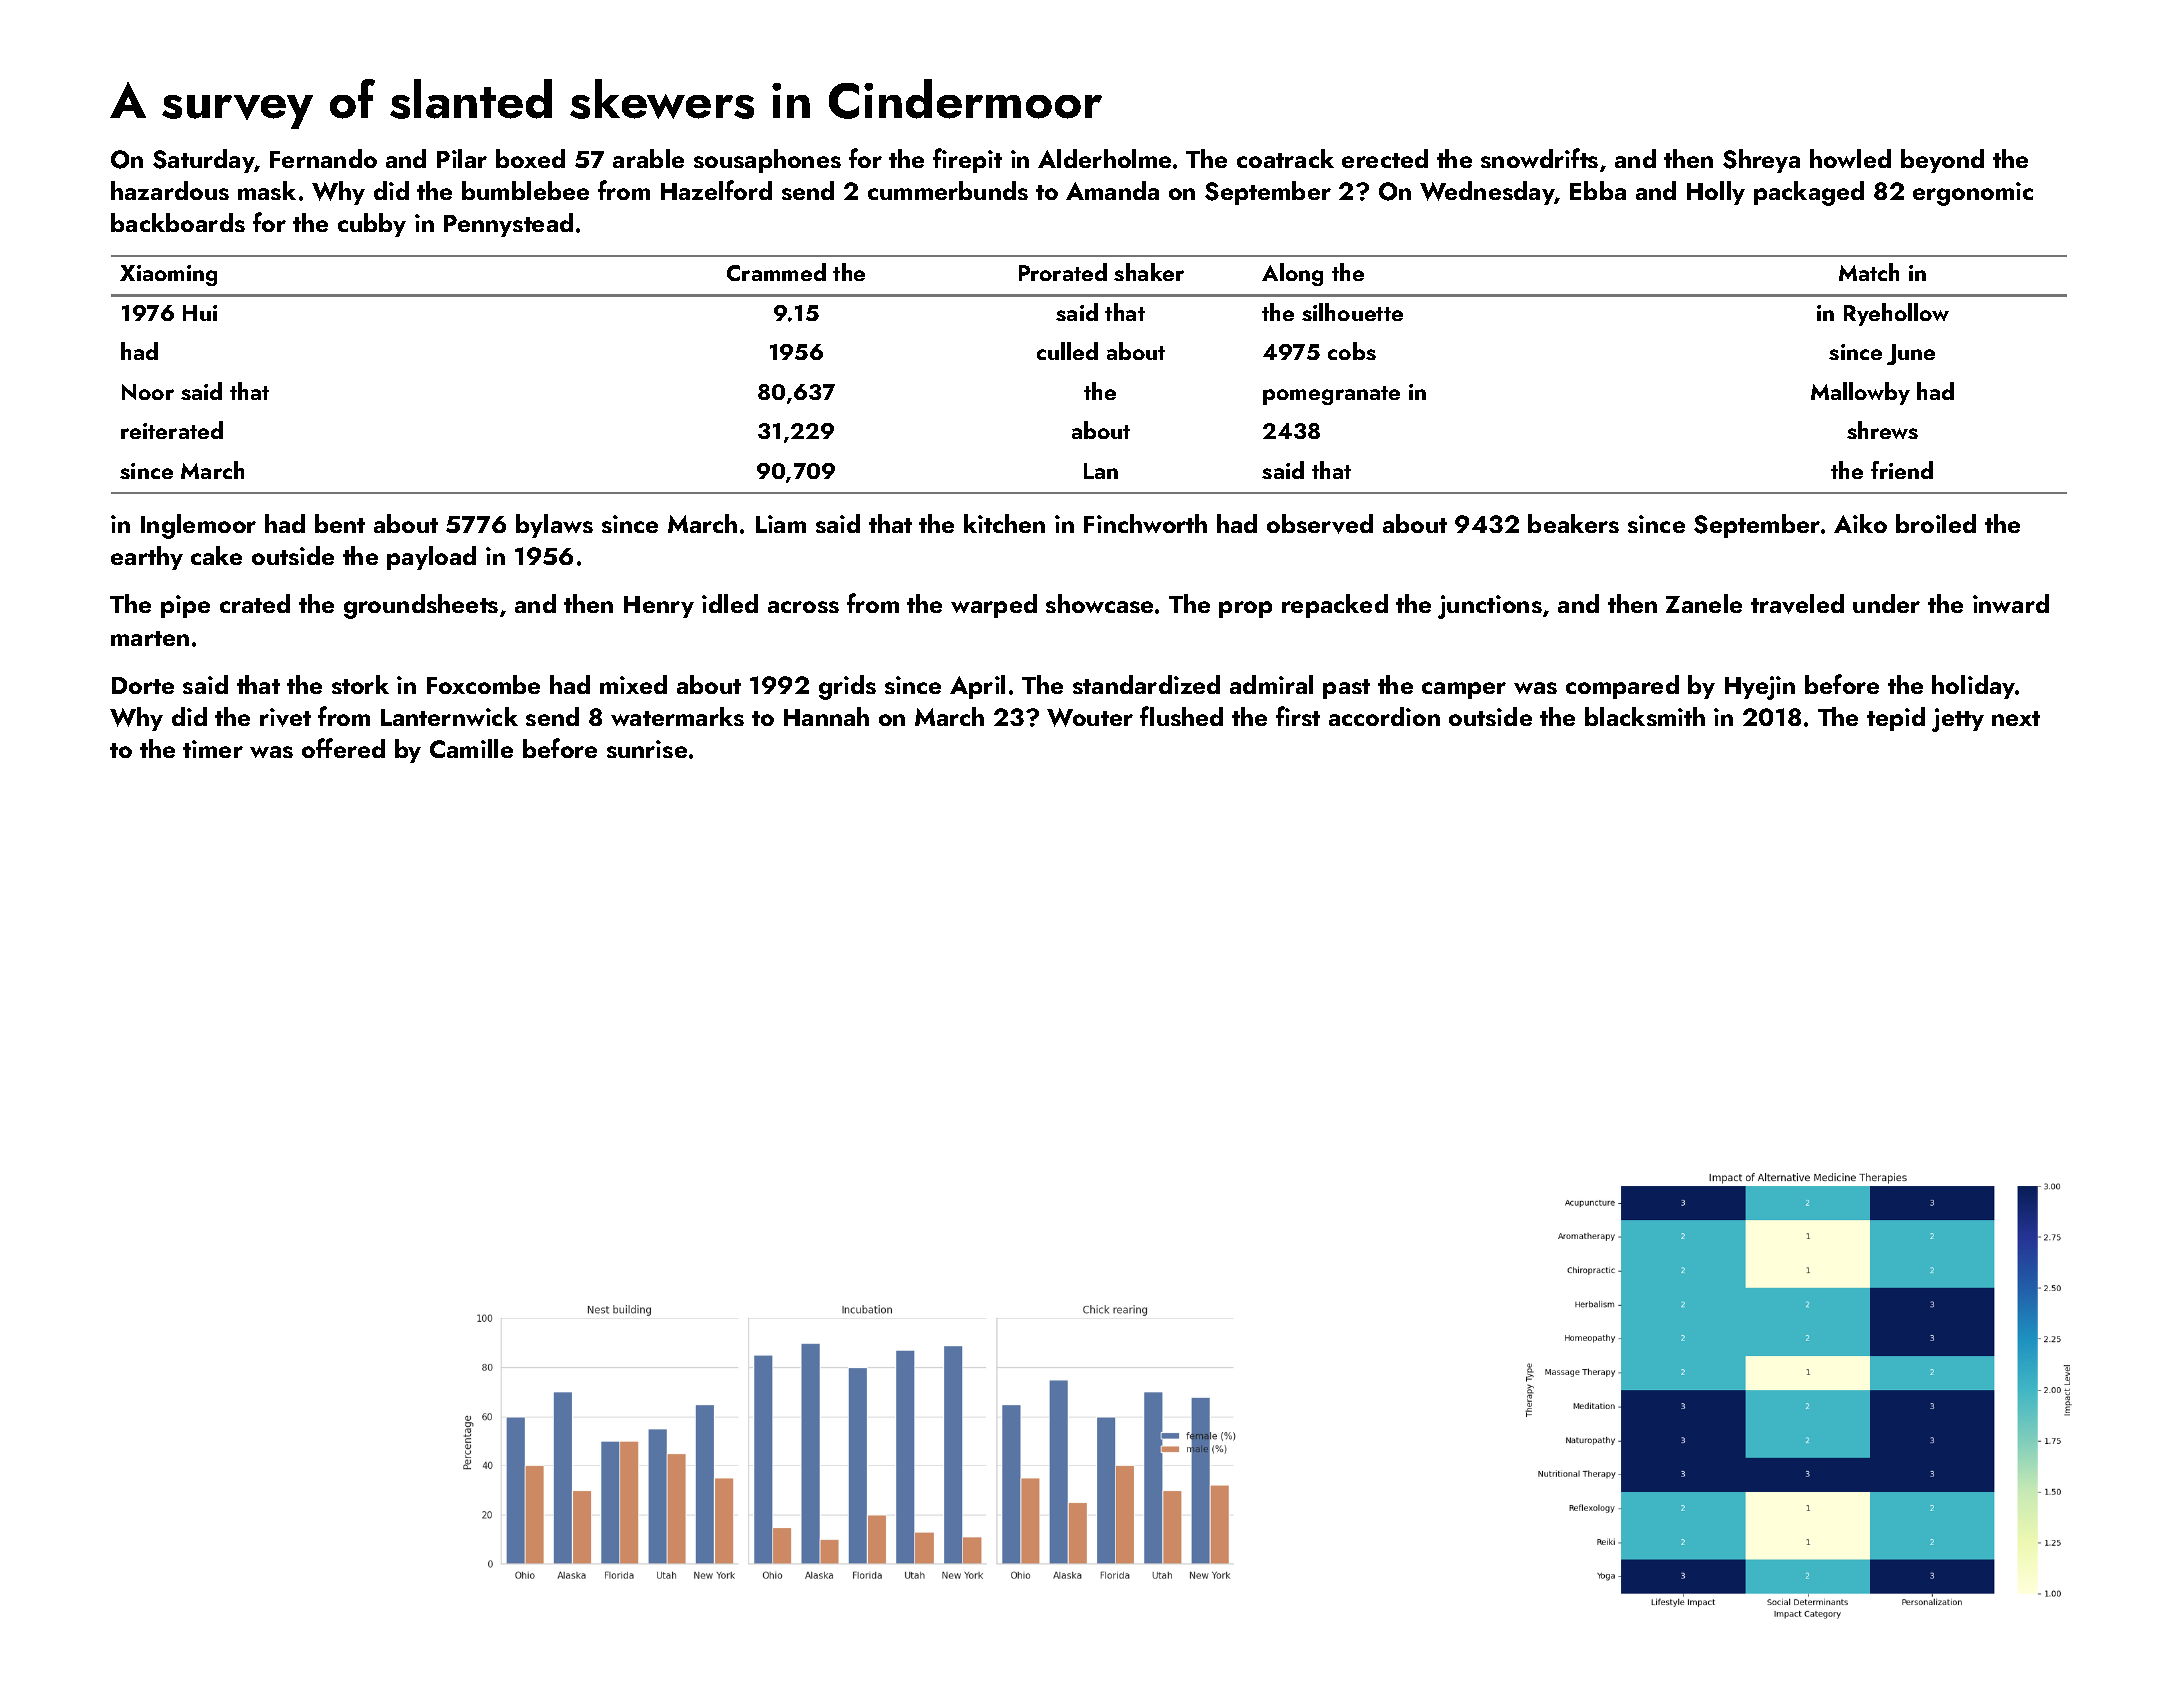 Image resolution: width=2178 pixels, height=1683 pixels. Describe the element at coordinates (1598, 190) in the screenshot. I see `Ebba` at that location.
